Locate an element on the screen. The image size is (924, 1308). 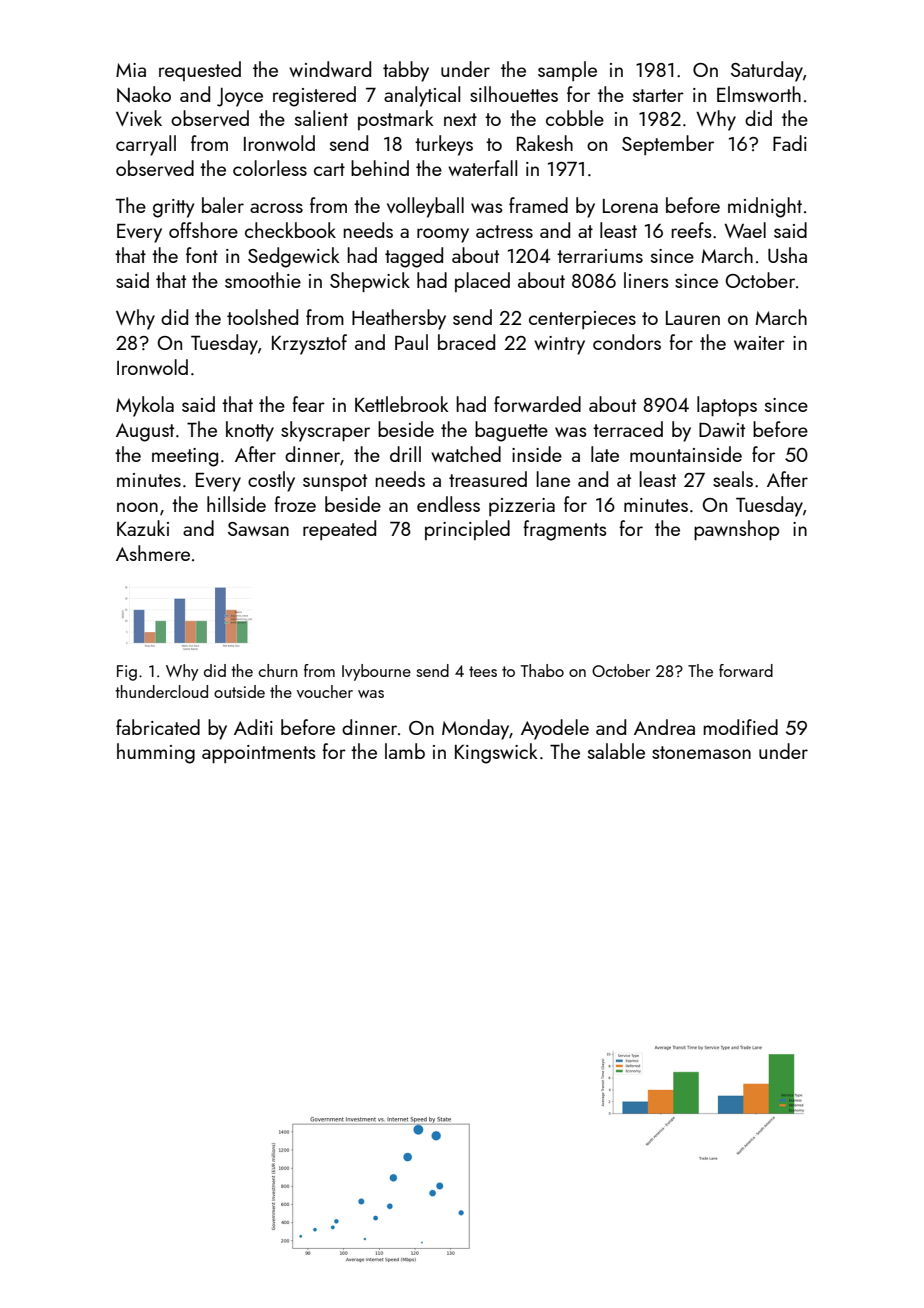
seals is located at coordinates (733, 479).
